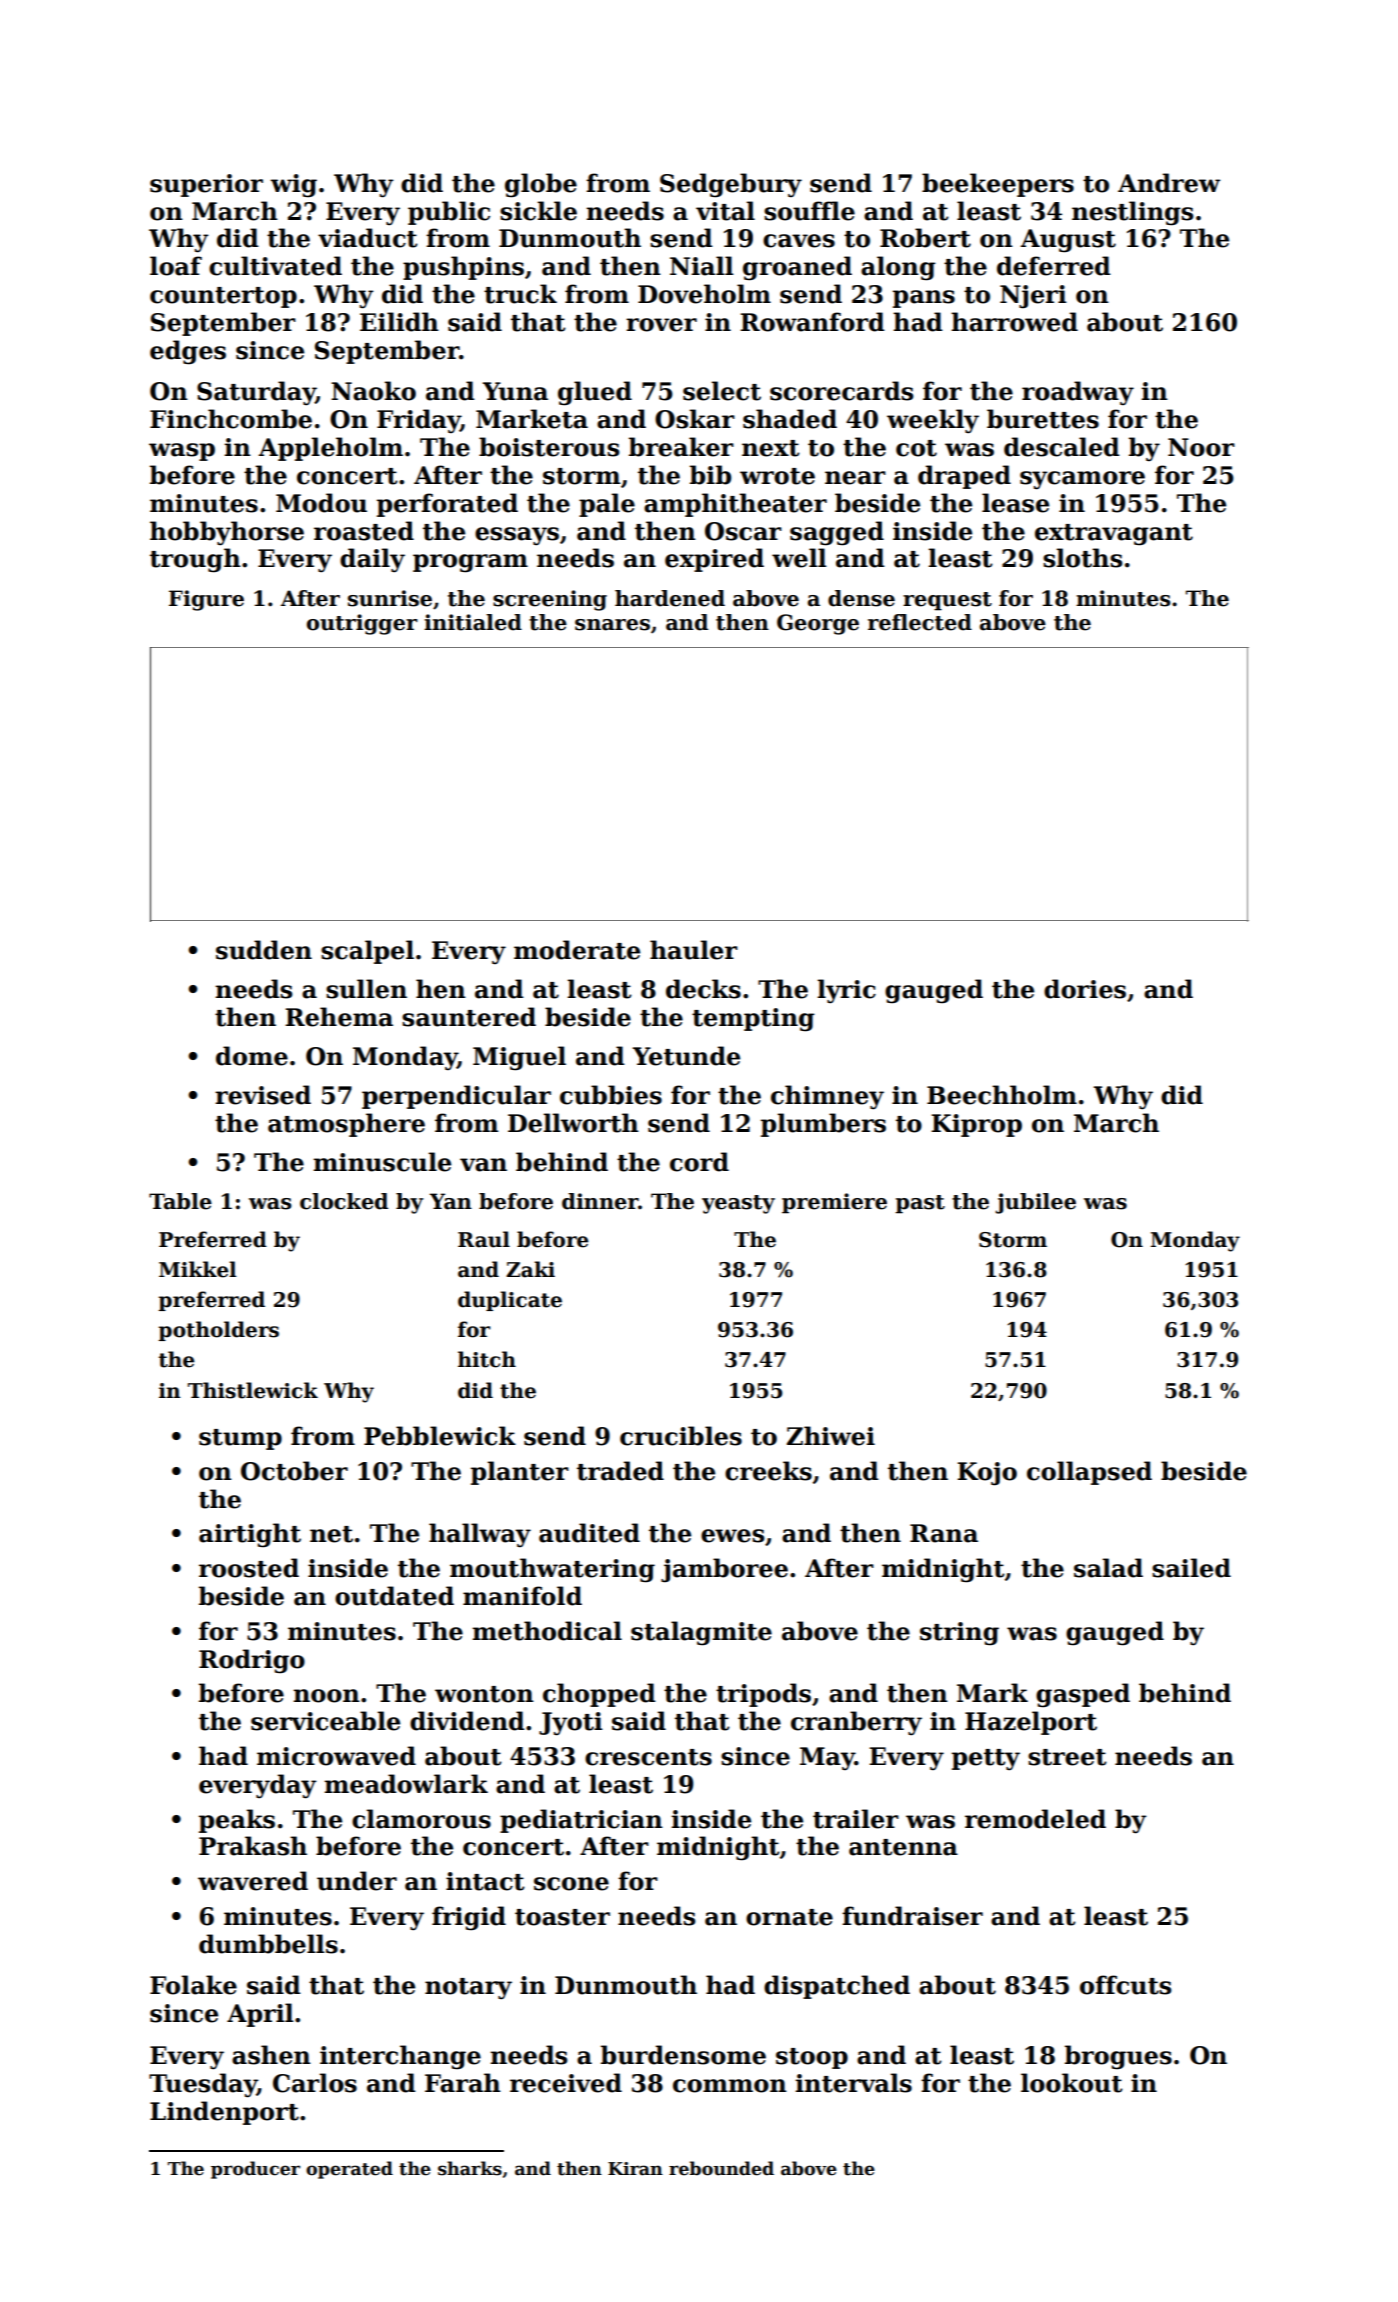  Describe the element at coordinates (1083, 558) in the page. I see `sloths` at that location.
